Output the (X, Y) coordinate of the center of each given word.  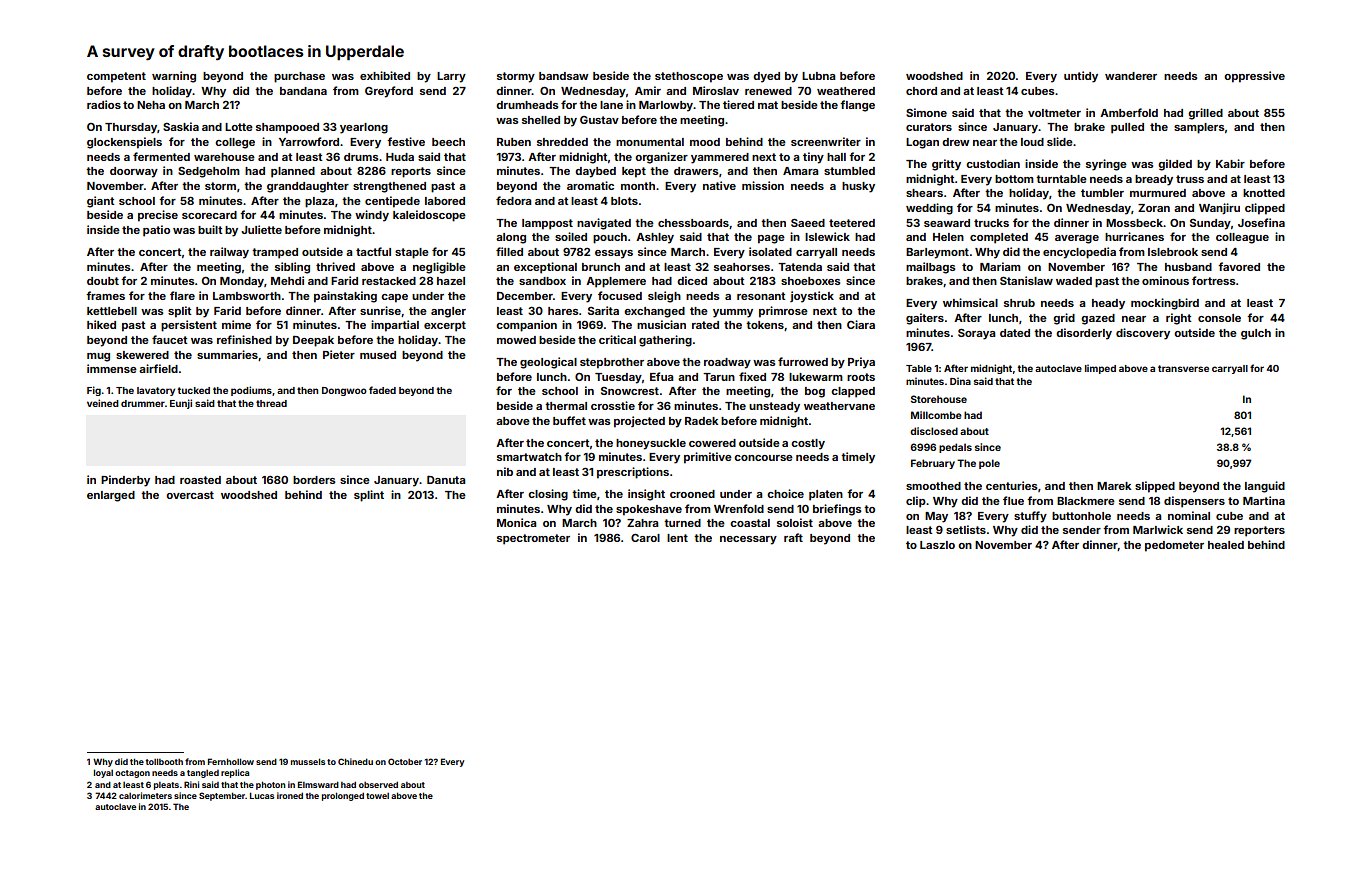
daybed (595, 172)
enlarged (111, 496)
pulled (1127, 128)
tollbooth (164, 761)
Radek (701, 421)
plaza (319, 202)
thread (271, 403)
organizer (661, 158)
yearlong (364, 128)
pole (989, 464)
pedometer (1174, 546)
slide (1060, 141)
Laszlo (937, 545)
